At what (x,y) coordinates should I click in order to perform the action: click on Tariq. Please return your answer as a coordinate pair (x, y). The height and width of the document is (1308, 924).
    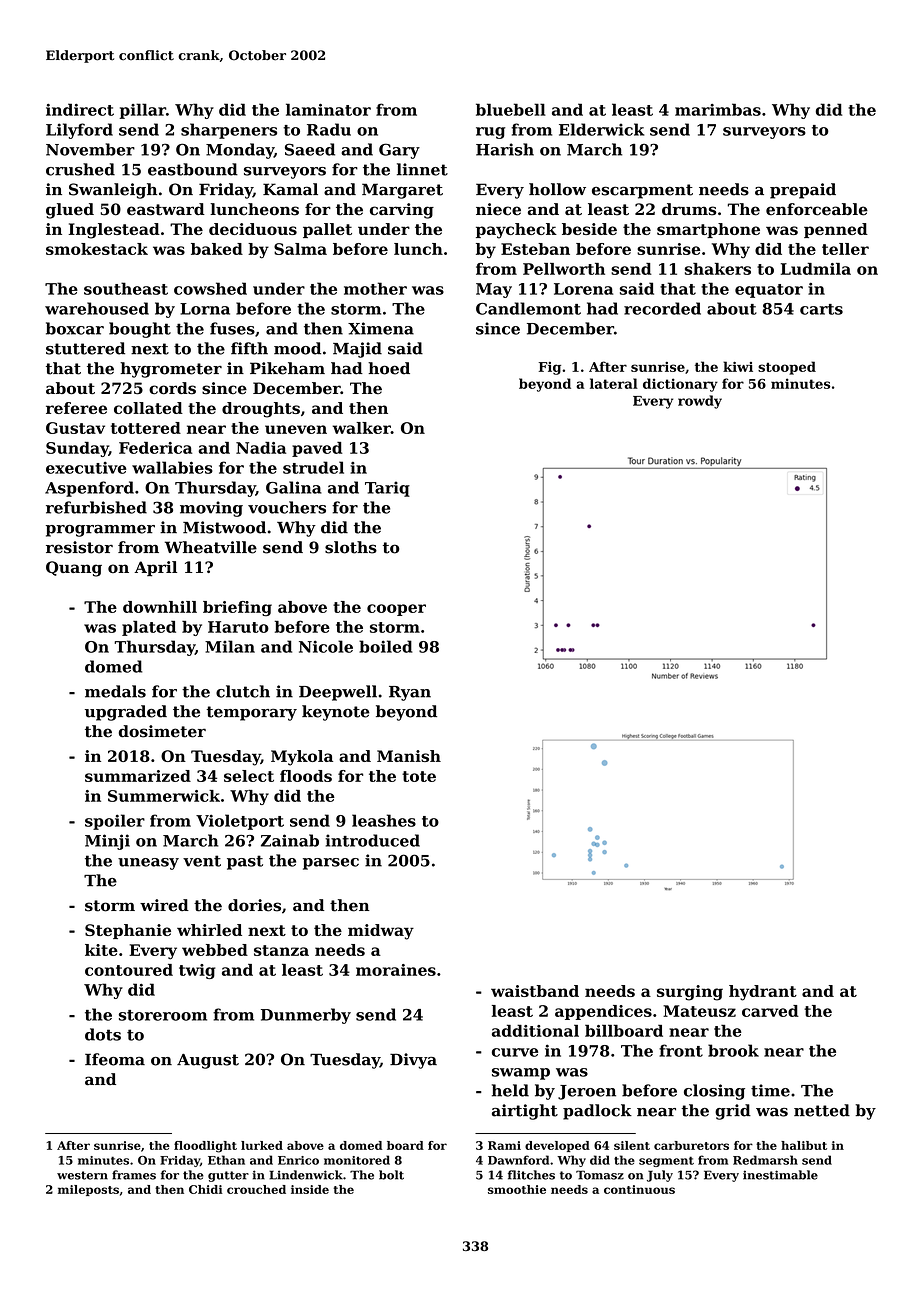
    Looking at the image, I should click on (387, 489).
